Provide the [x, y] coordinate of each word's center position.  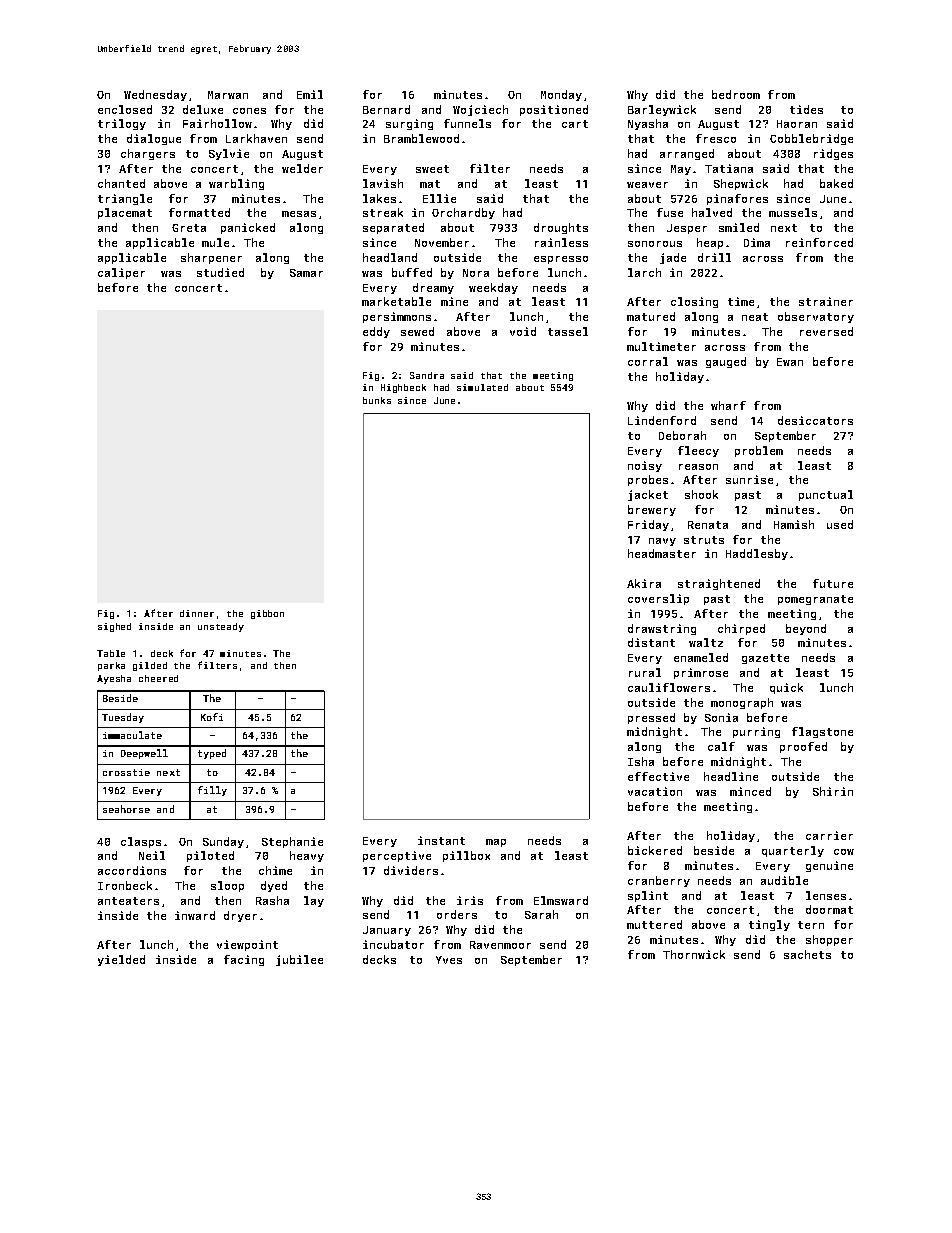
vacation [655, 791]
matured [651, 316]
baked [836, 183]
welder [302, 168]
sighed [114, 627]
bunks [377, 400]
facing [244, 960]
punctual [826, 495]
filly [212, 791]
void [523, 331]
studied [220, 272]
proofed [803, 747]
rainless [561, 242]
